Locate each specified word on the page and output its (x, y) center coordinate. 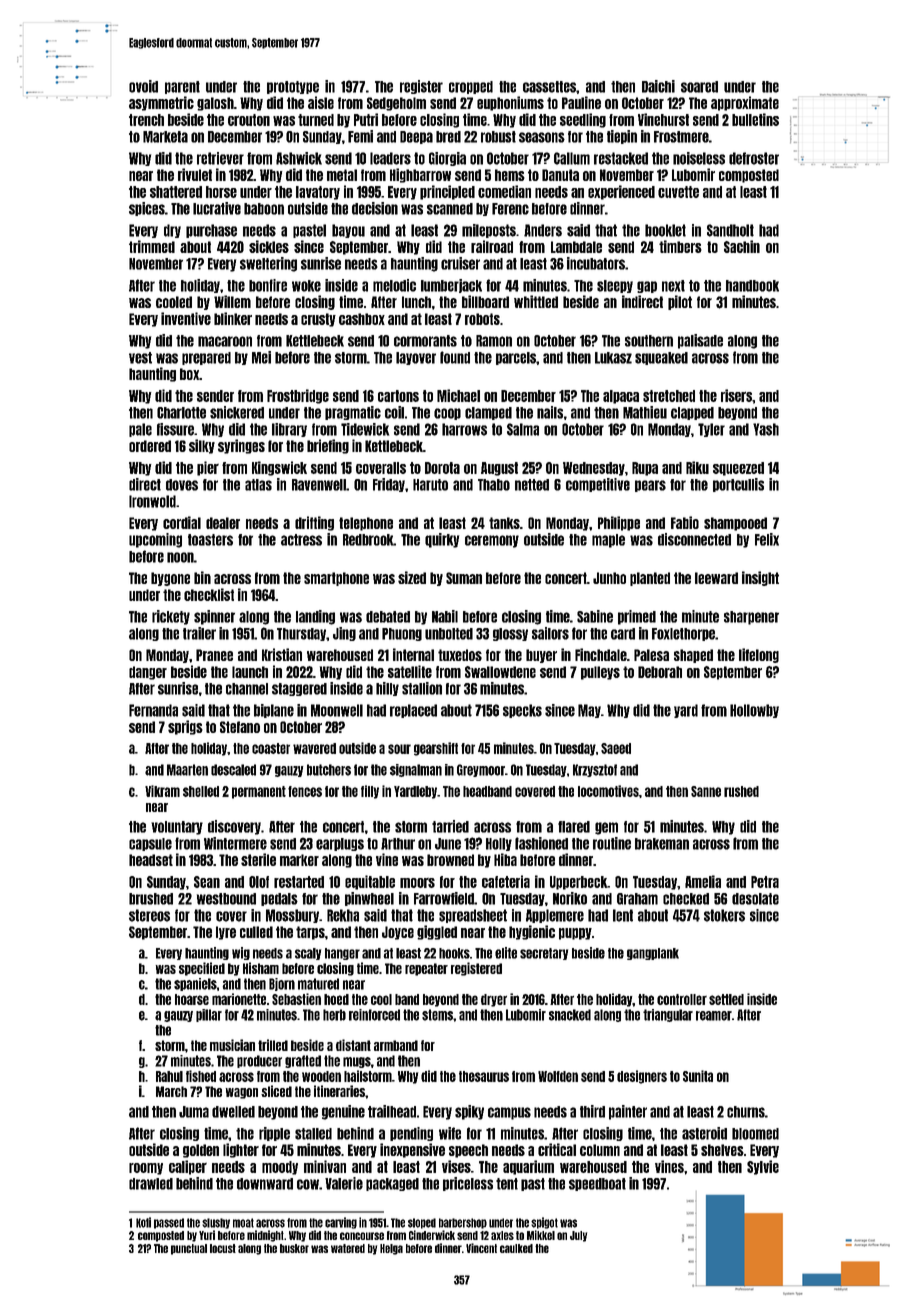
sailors (550, 633)
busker (294, 1248)
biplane (274, 711)
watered (348, 1248)
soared (699, 87)
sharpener (751, 618)
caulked (516, 1248)
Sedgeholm (396, 104)
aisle (321, 102)
